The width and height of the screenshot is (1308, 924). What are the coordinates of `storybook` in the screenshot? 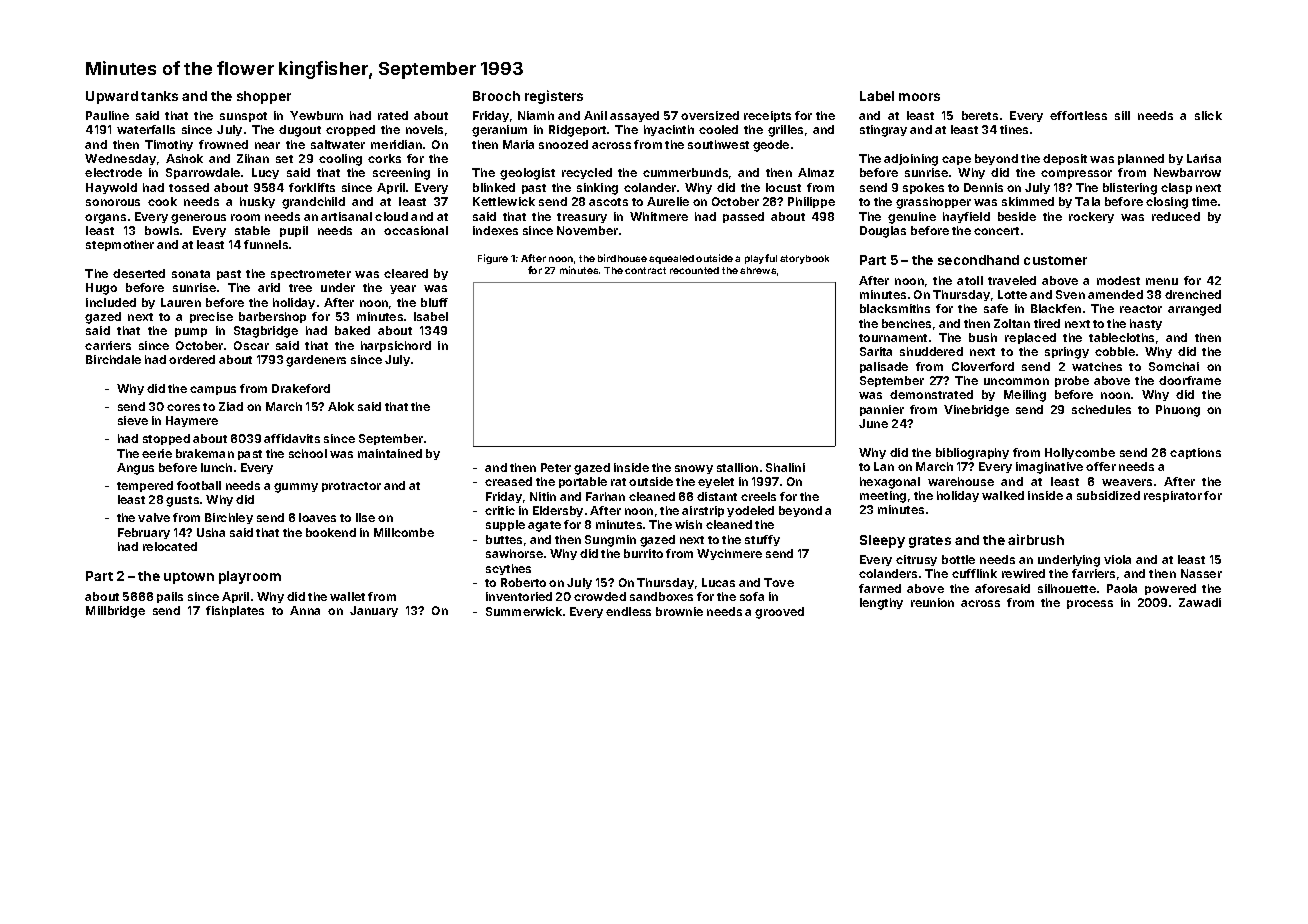 It's located at (804, 259).
